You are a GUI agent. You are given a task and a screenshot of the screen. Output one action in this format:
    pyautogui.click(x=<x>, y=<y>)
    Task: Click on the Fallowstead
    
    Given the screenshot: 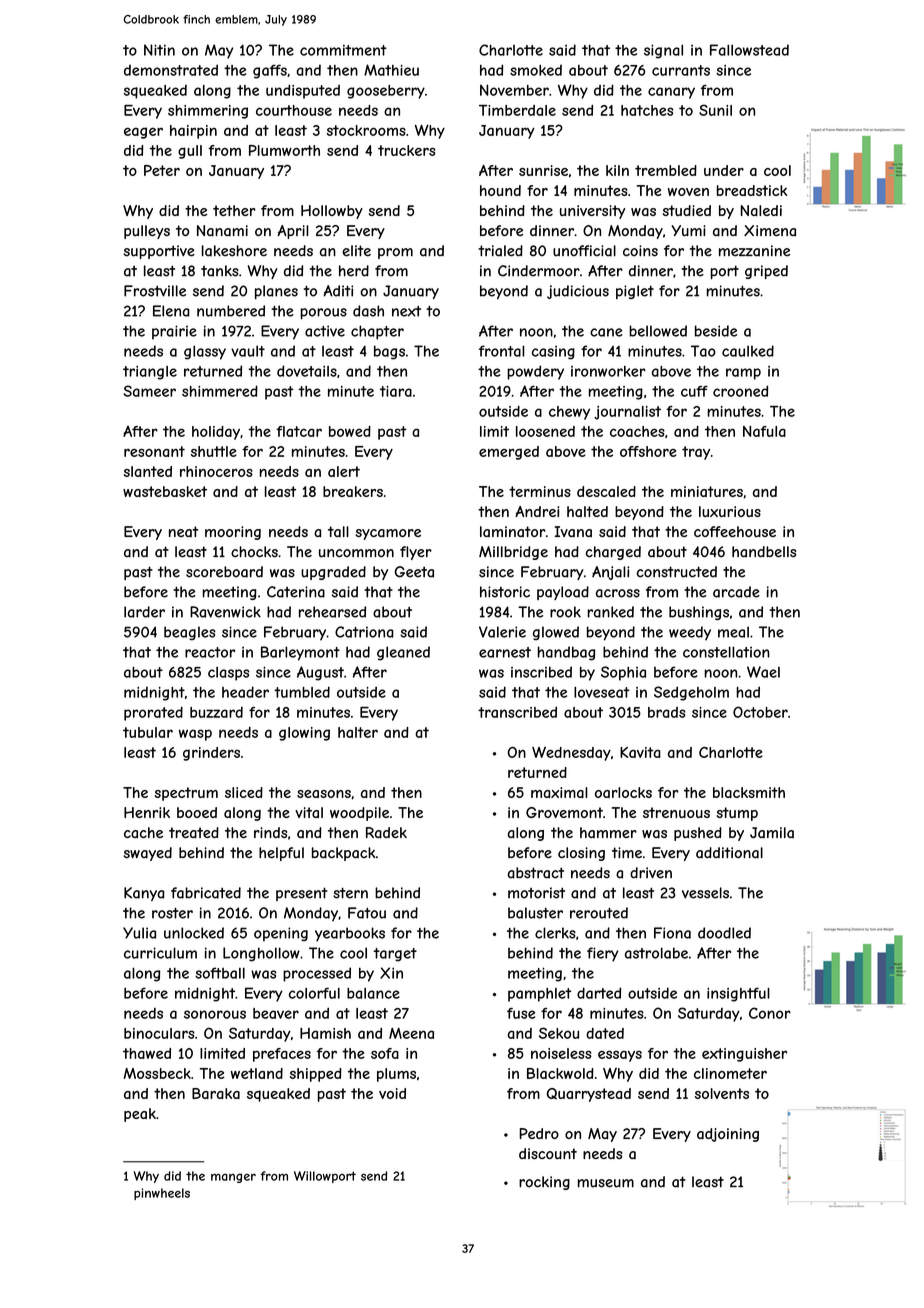 What is the action you would take?
    pyautogui.click(x=749, y=50)
